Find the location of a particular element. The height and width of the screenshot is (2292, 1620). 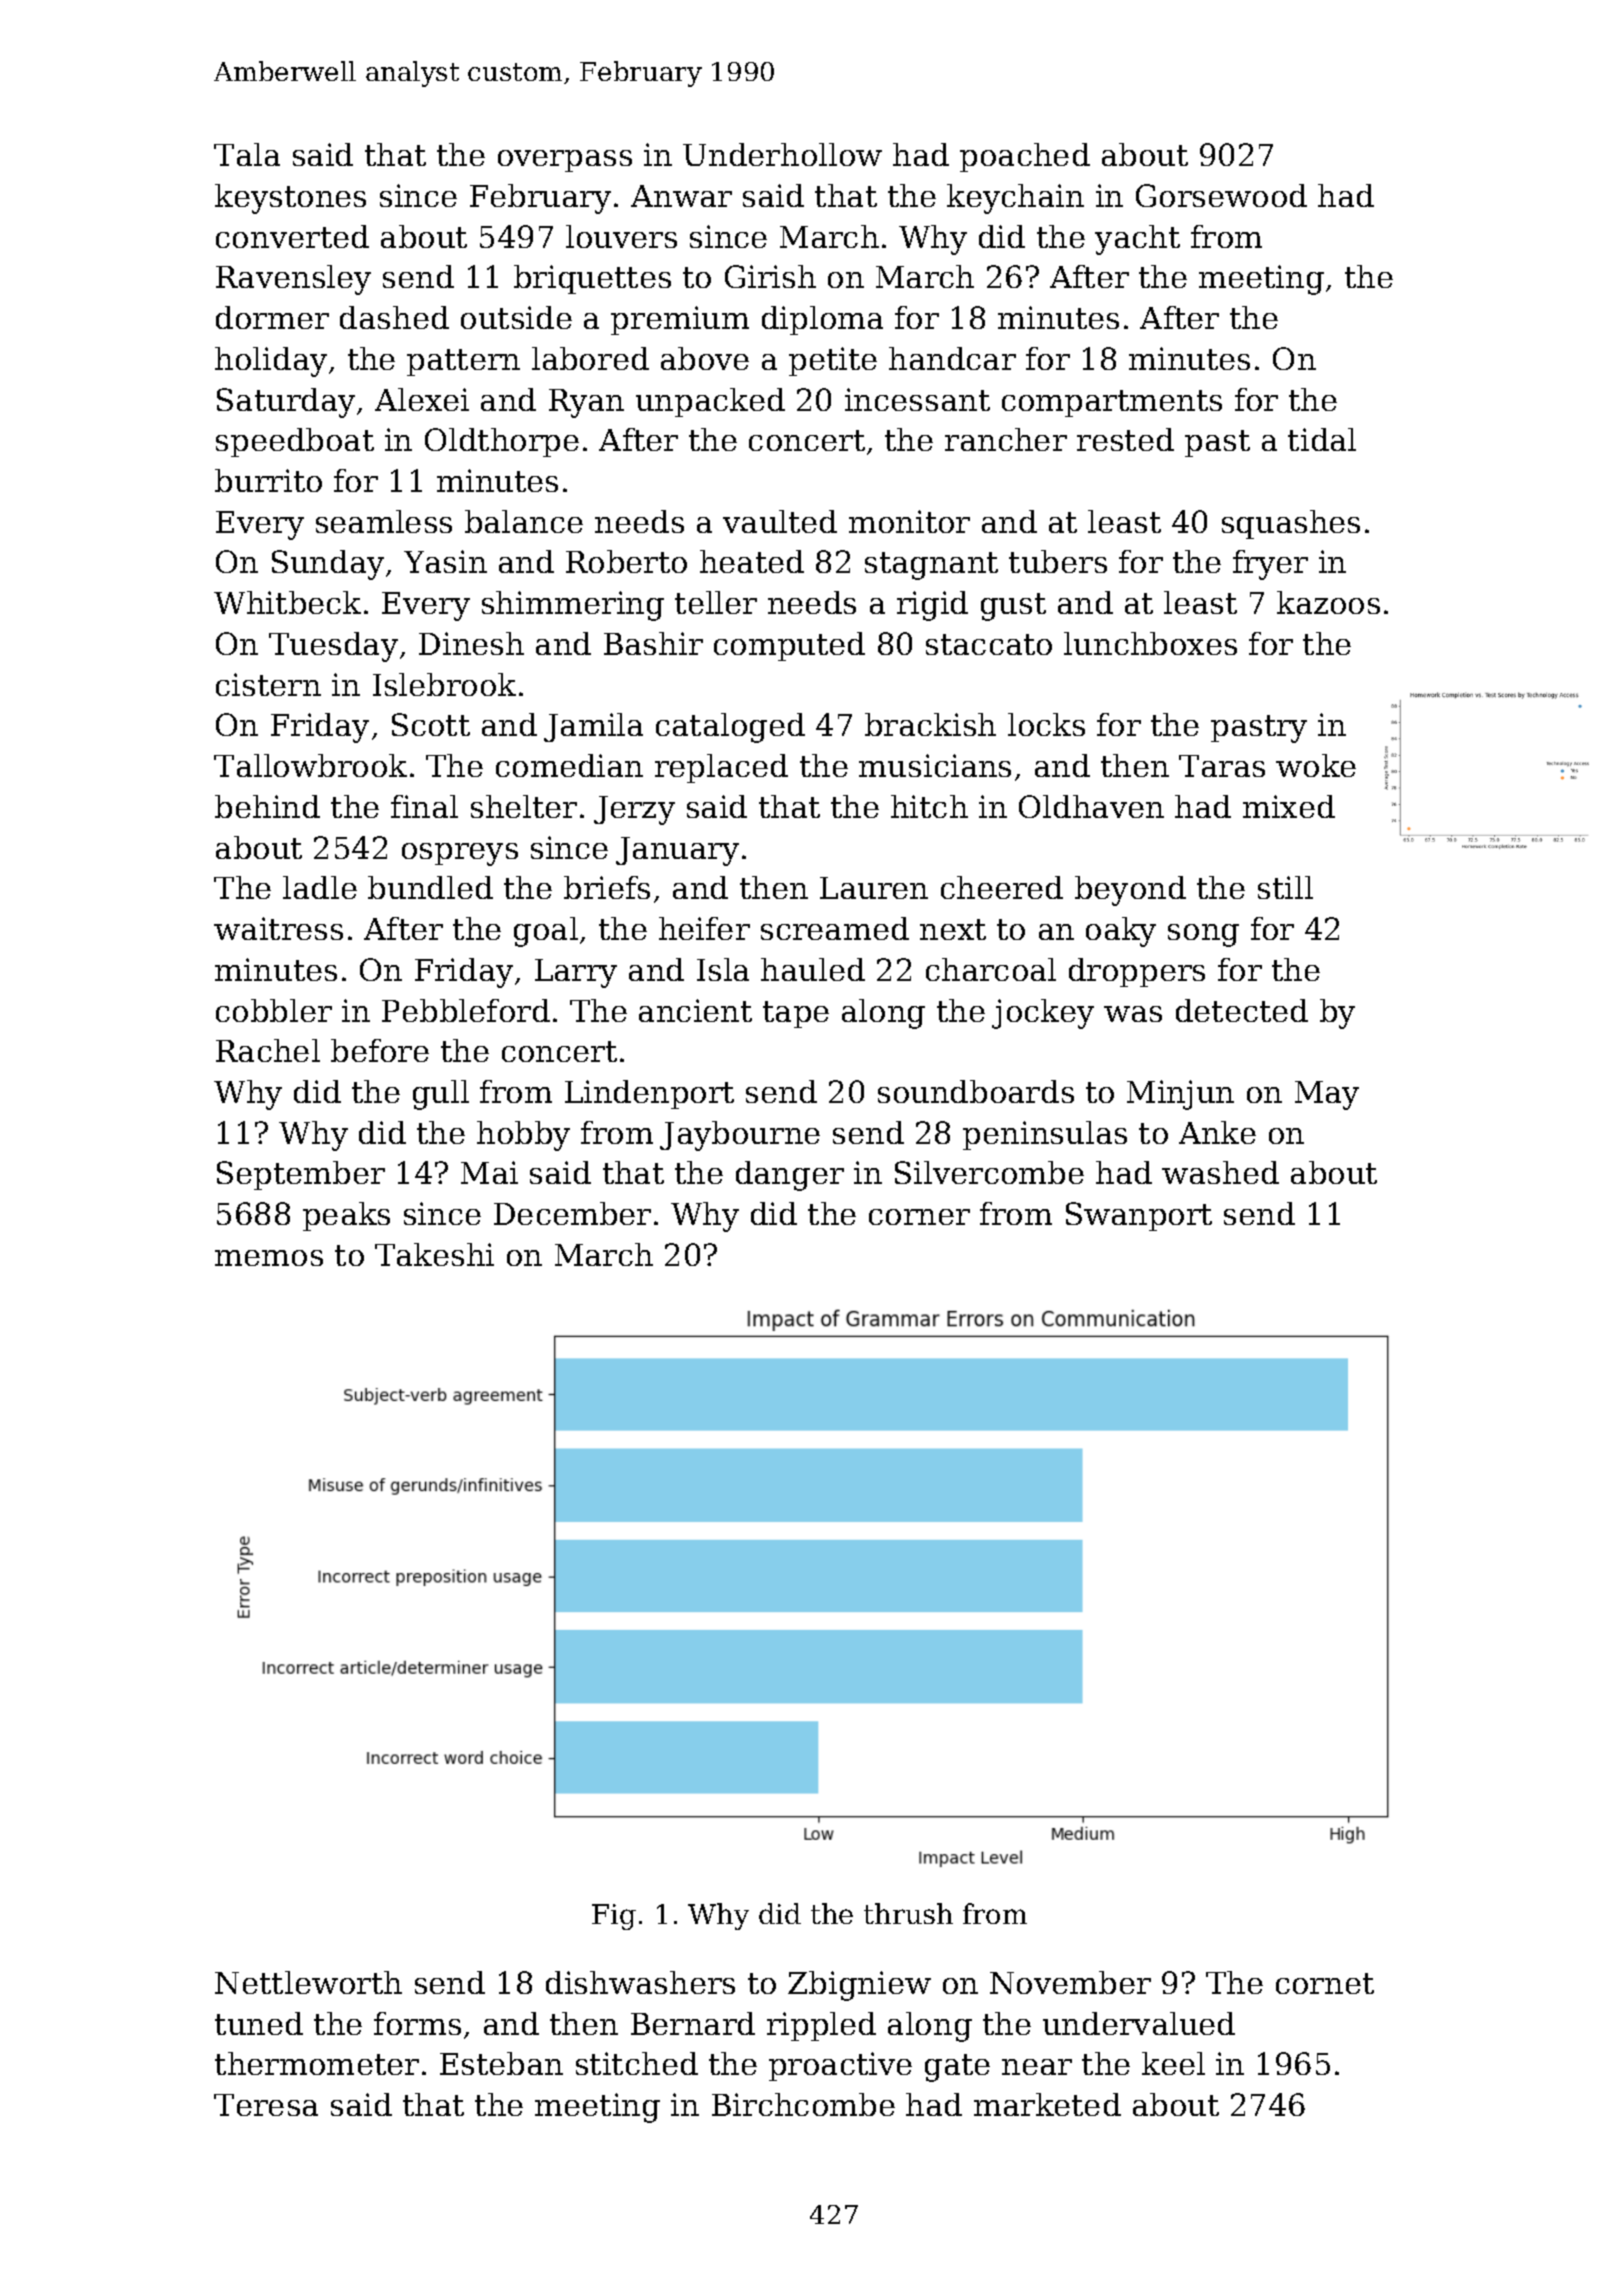

washed is located at coordinates (1220, 1172).
